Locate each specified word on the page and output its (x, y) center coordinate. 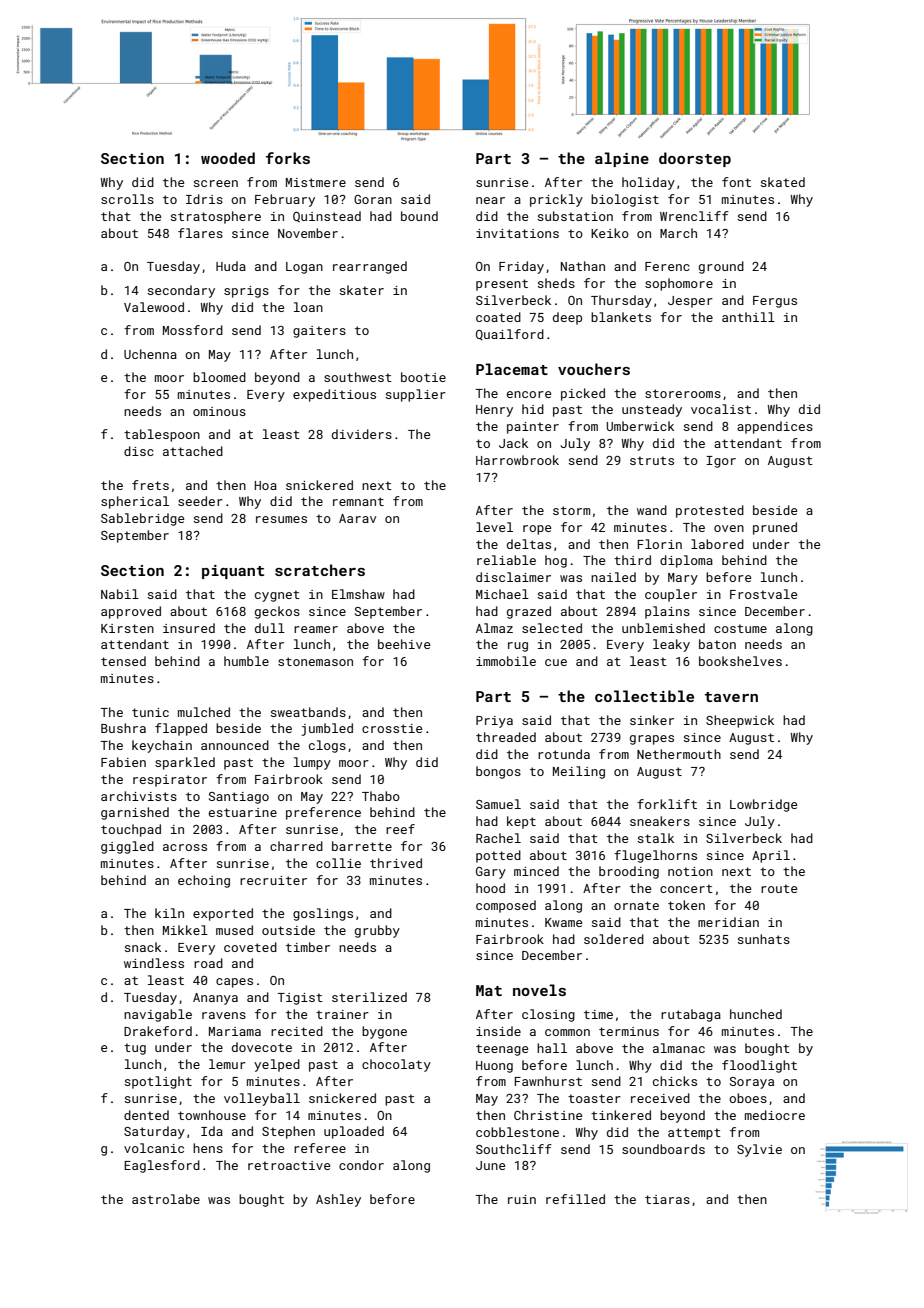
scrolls (127, 199)
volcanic (154, 1148)
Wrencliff (694, 216)
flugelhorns (655, 856)
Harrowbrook (517, 460)
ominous (219, 411)
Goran (373, 199)
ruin (522, 1199)
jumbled (327, 729)
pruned (775, 528)
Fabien (123, 762)
